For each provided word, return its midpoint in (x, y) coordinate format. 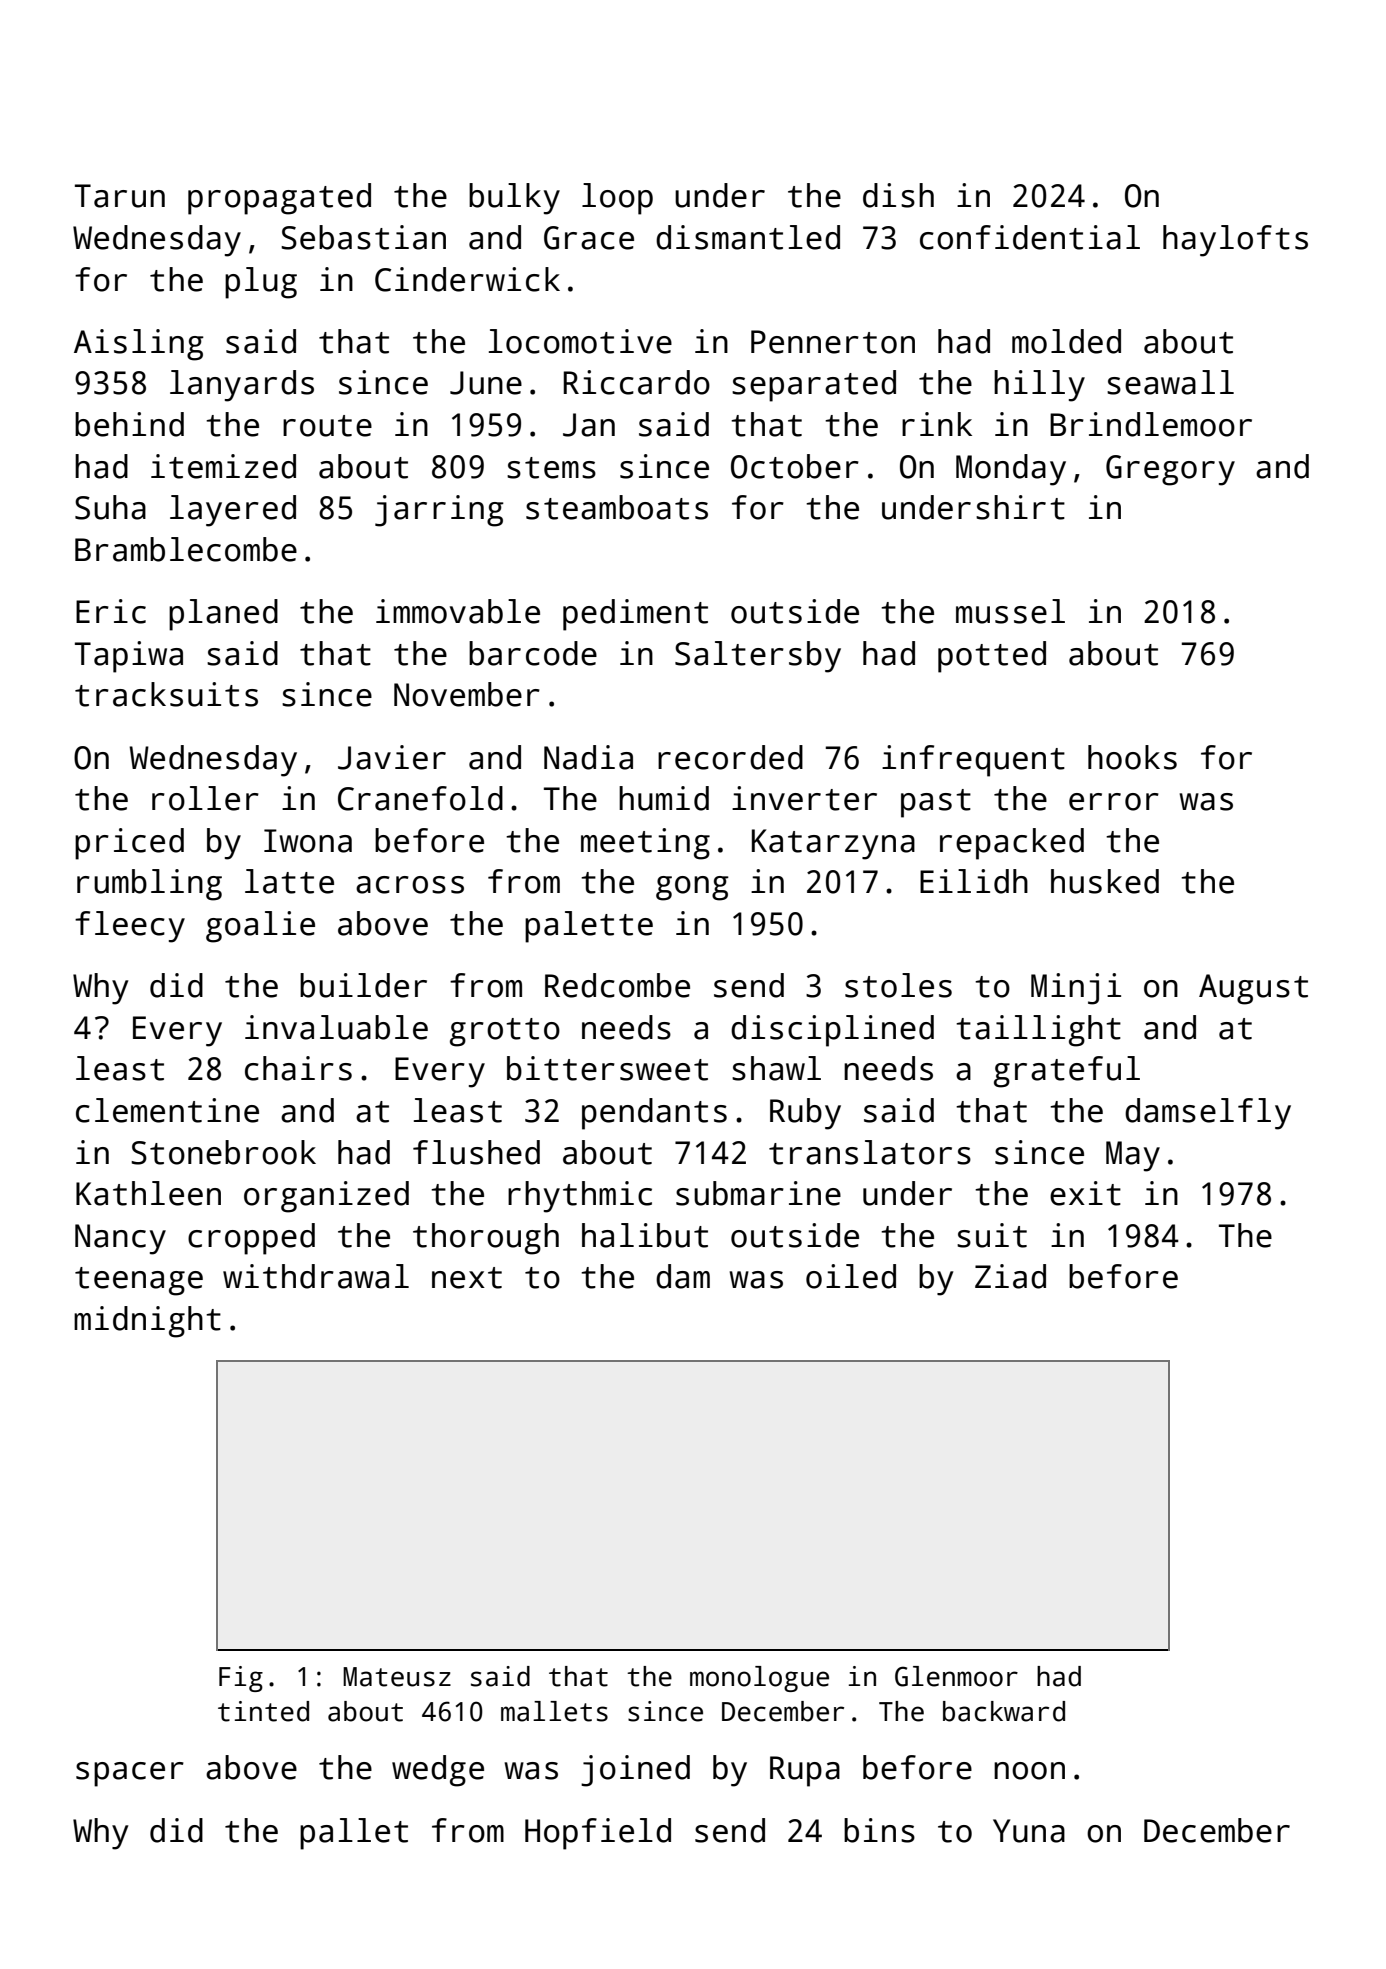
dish (898, 195)
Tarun (120, 196)
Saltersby (758, 657)
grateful (1067, 1072)
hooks (1132, 757)
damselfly (1208, 1114)
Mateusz (397, 1677)
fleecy (130, 927)
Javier (392, 757)
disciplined (832, 1031)
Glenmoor (956, 1676)
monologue (759, 1679)
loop (617, 199)
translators (870, 1152)
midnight (147, 1322)
